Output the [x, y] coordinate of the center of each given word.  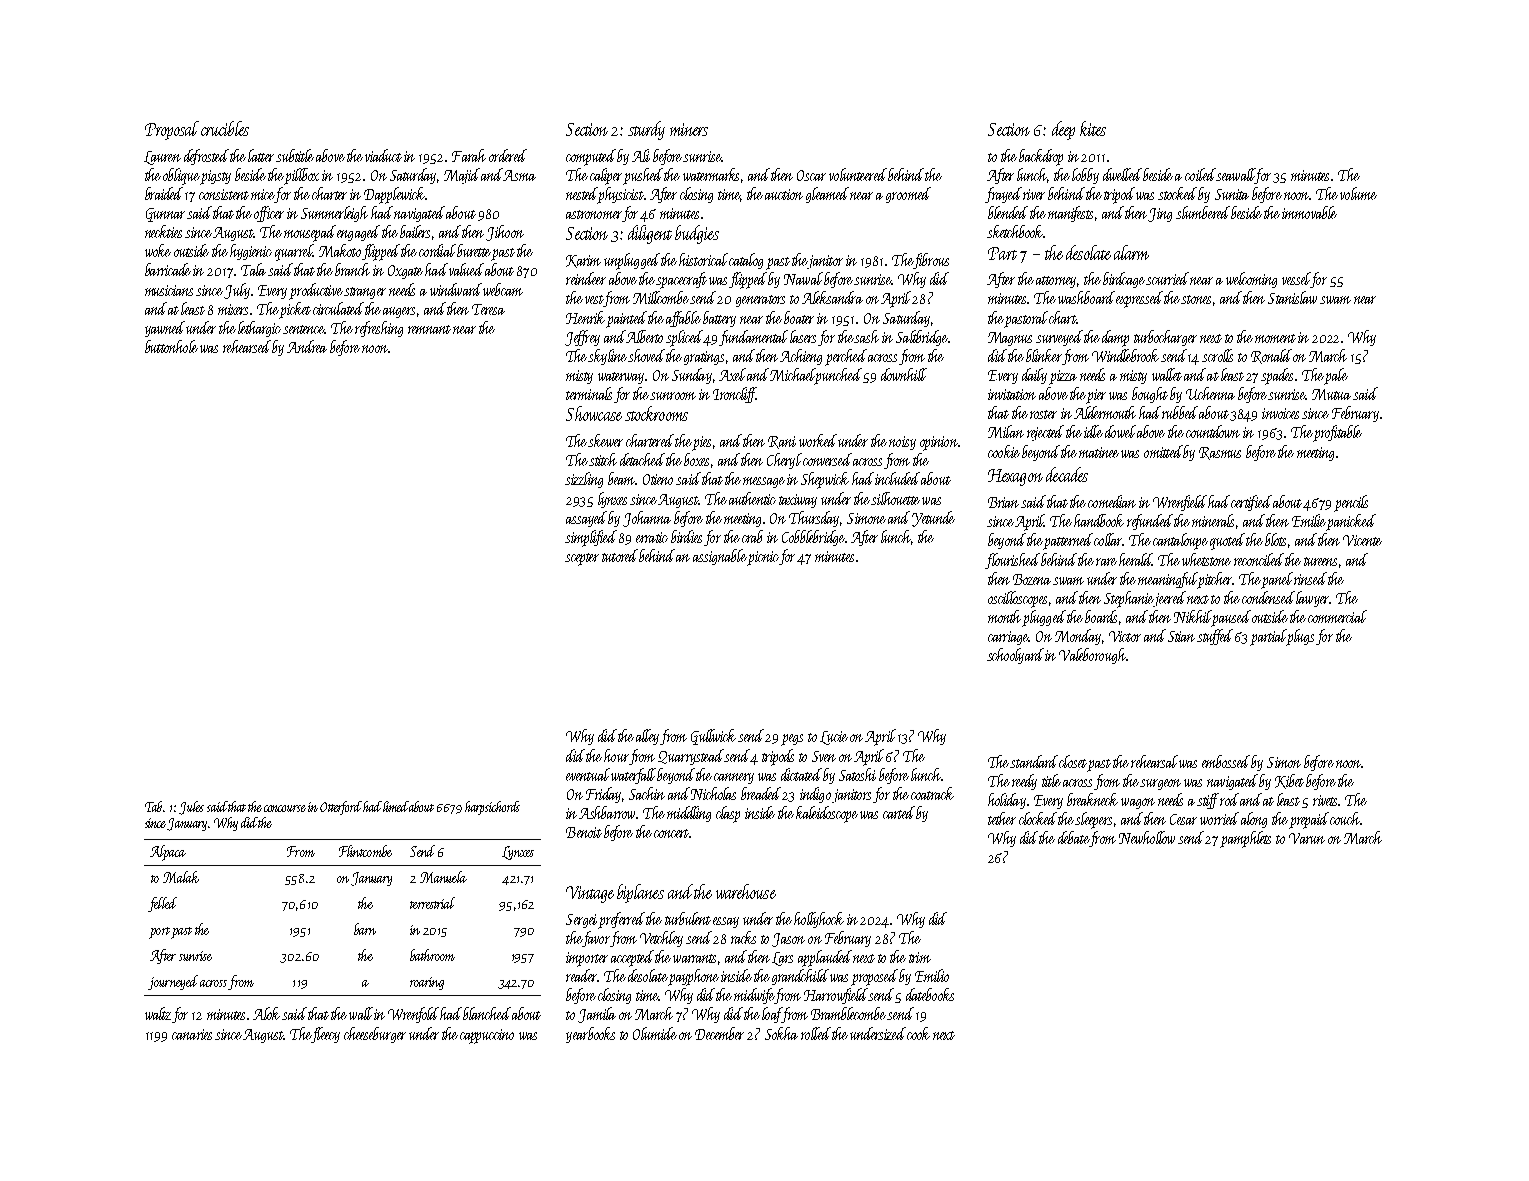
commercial [1337, 616]
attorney [1056, 282]
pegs [792, 740]
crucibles [225, 128]
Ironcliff [734, 395]
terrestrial [432, 903]
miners [689, 129]
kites [1093, 128]
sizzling [584, 480]
